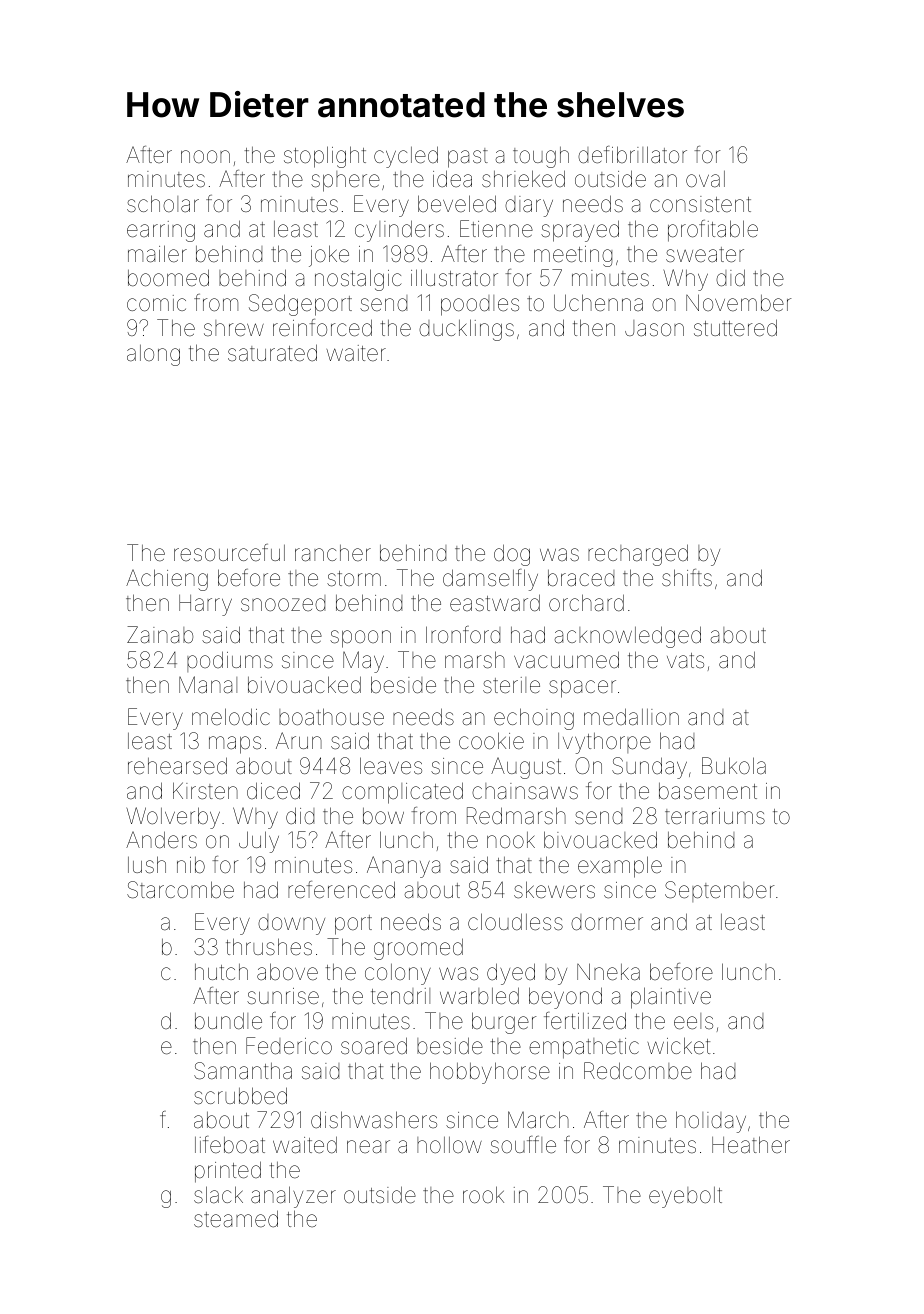  What do you see at coordinates (491, 741) in the screenshot?
I see `cookie` at bounding box center [491, 741].
